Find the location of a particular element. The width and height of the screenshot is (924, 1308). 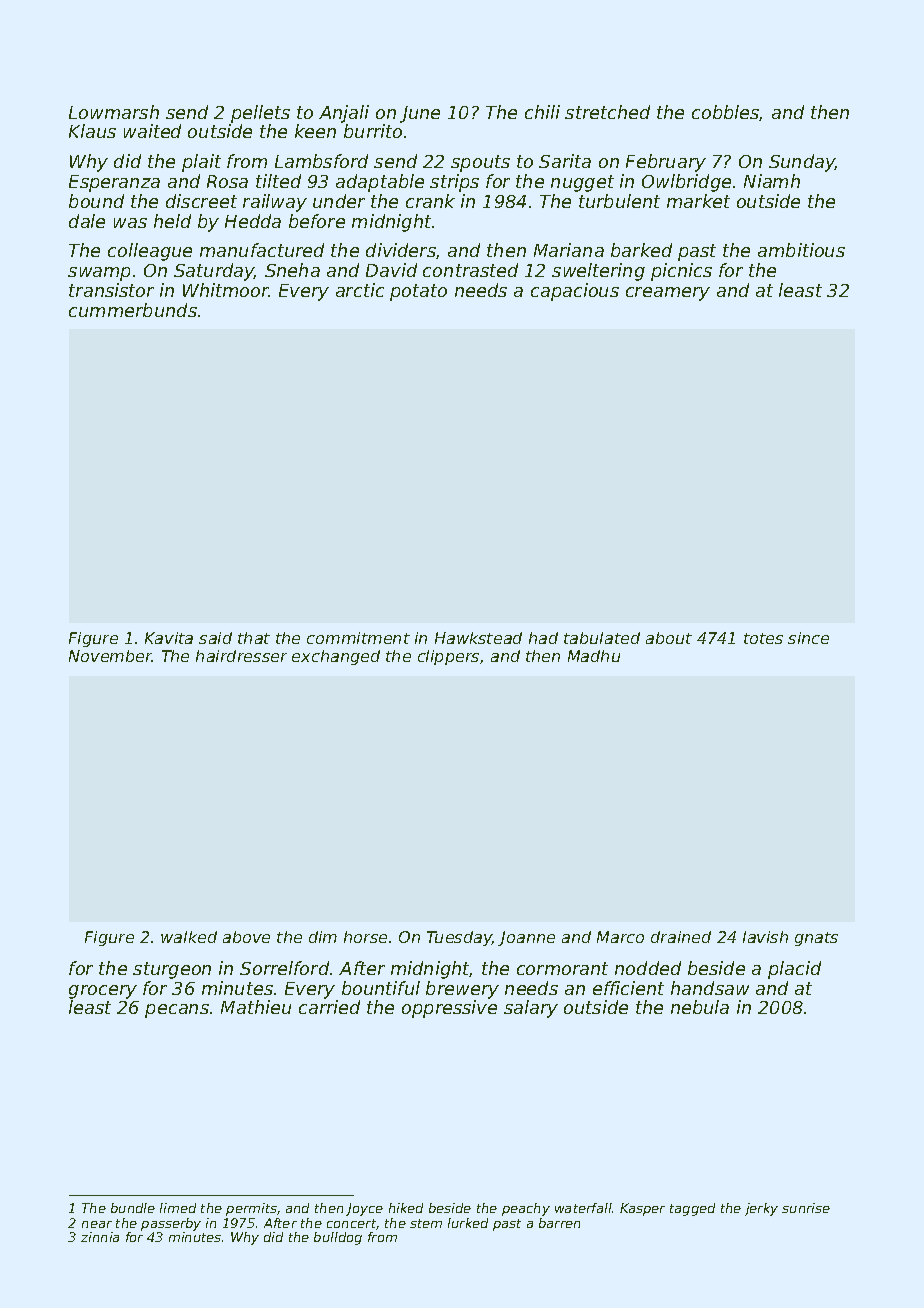

November is located at coordinates (110, 656).
